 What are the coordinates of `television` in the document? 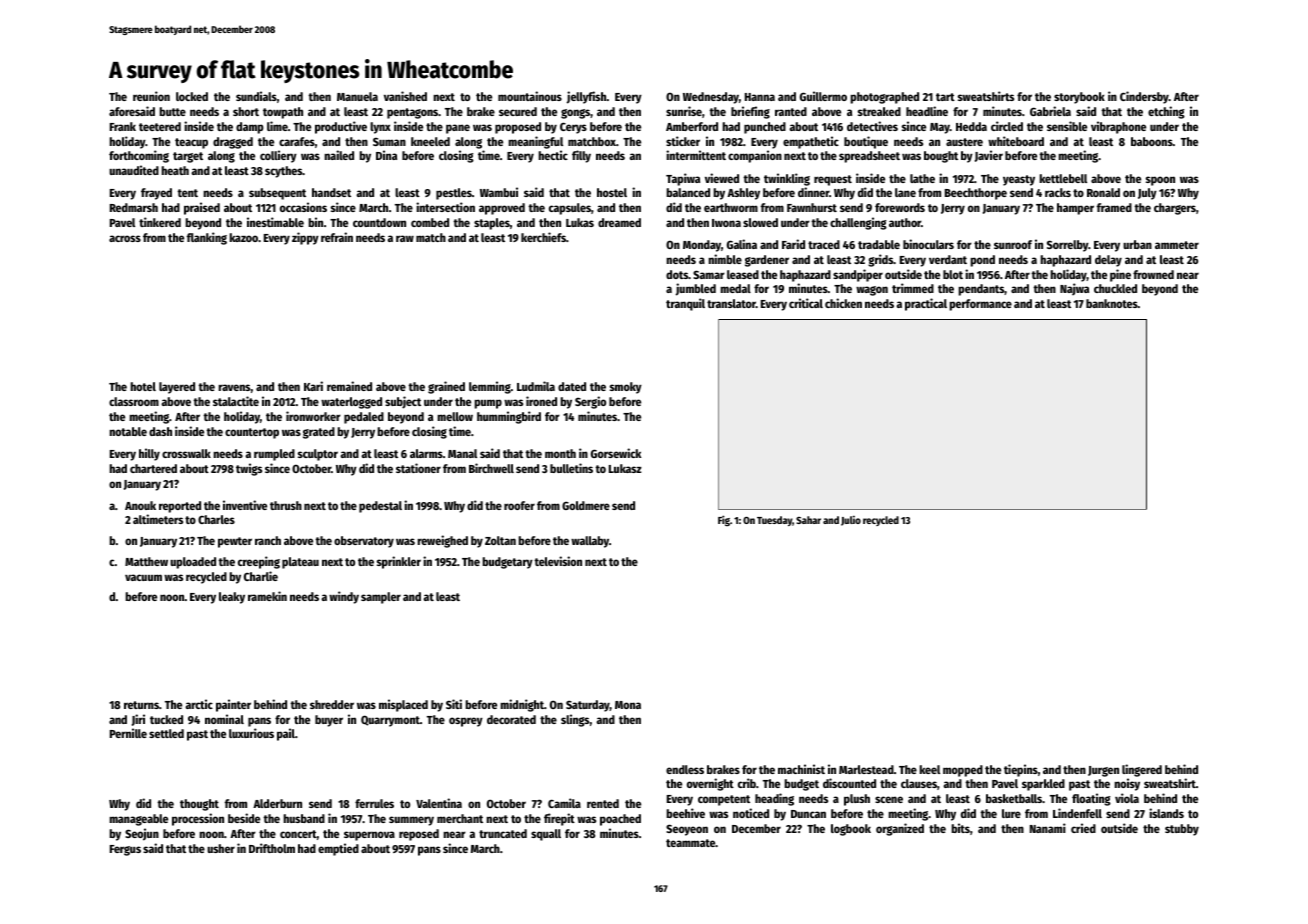 It's located at (558, 561).
